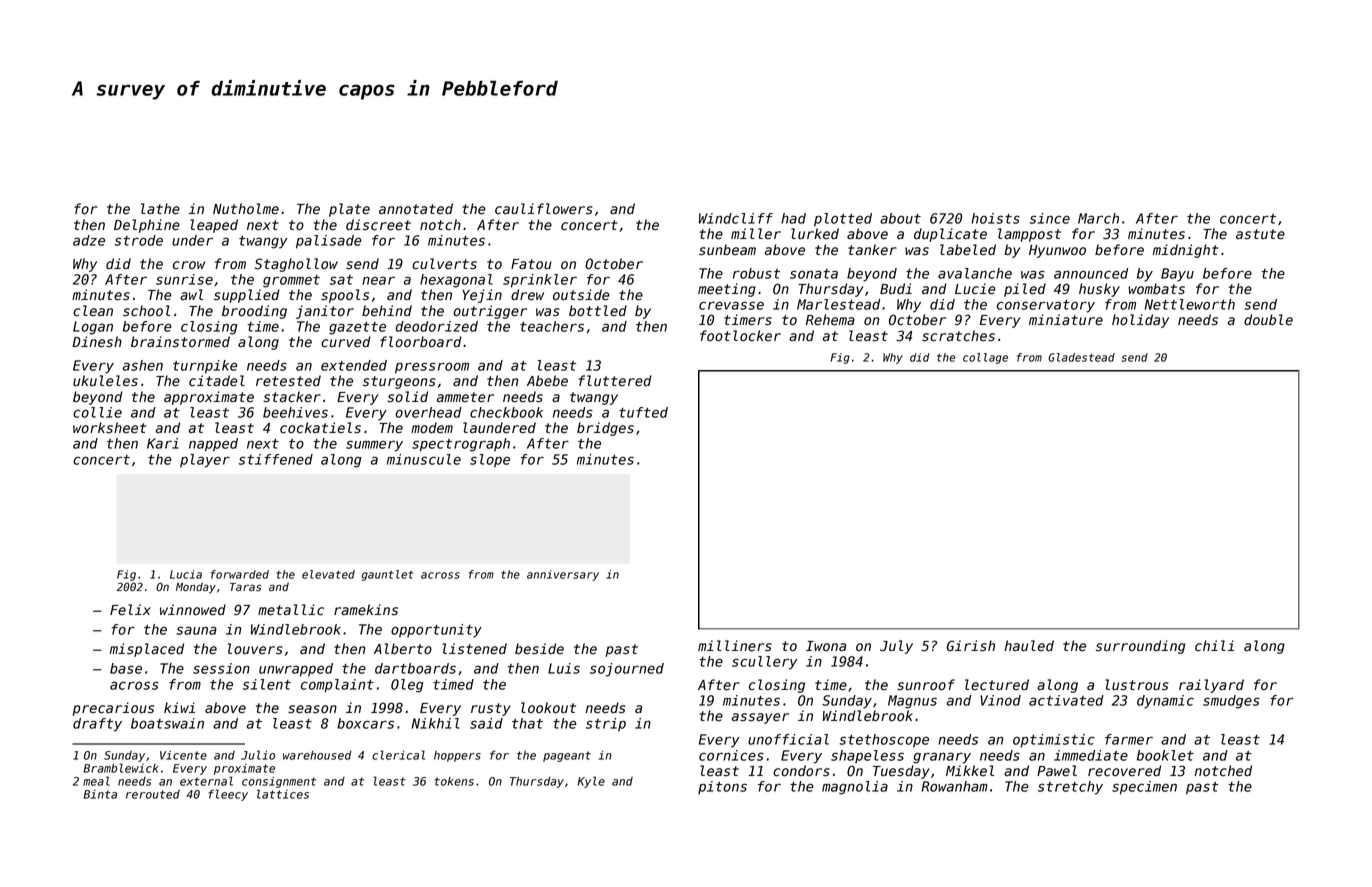 This screenshot has height=887, width=1372. Describe the element at coordinates (490, 461) in the screenshot. I see `slope` at that location.
